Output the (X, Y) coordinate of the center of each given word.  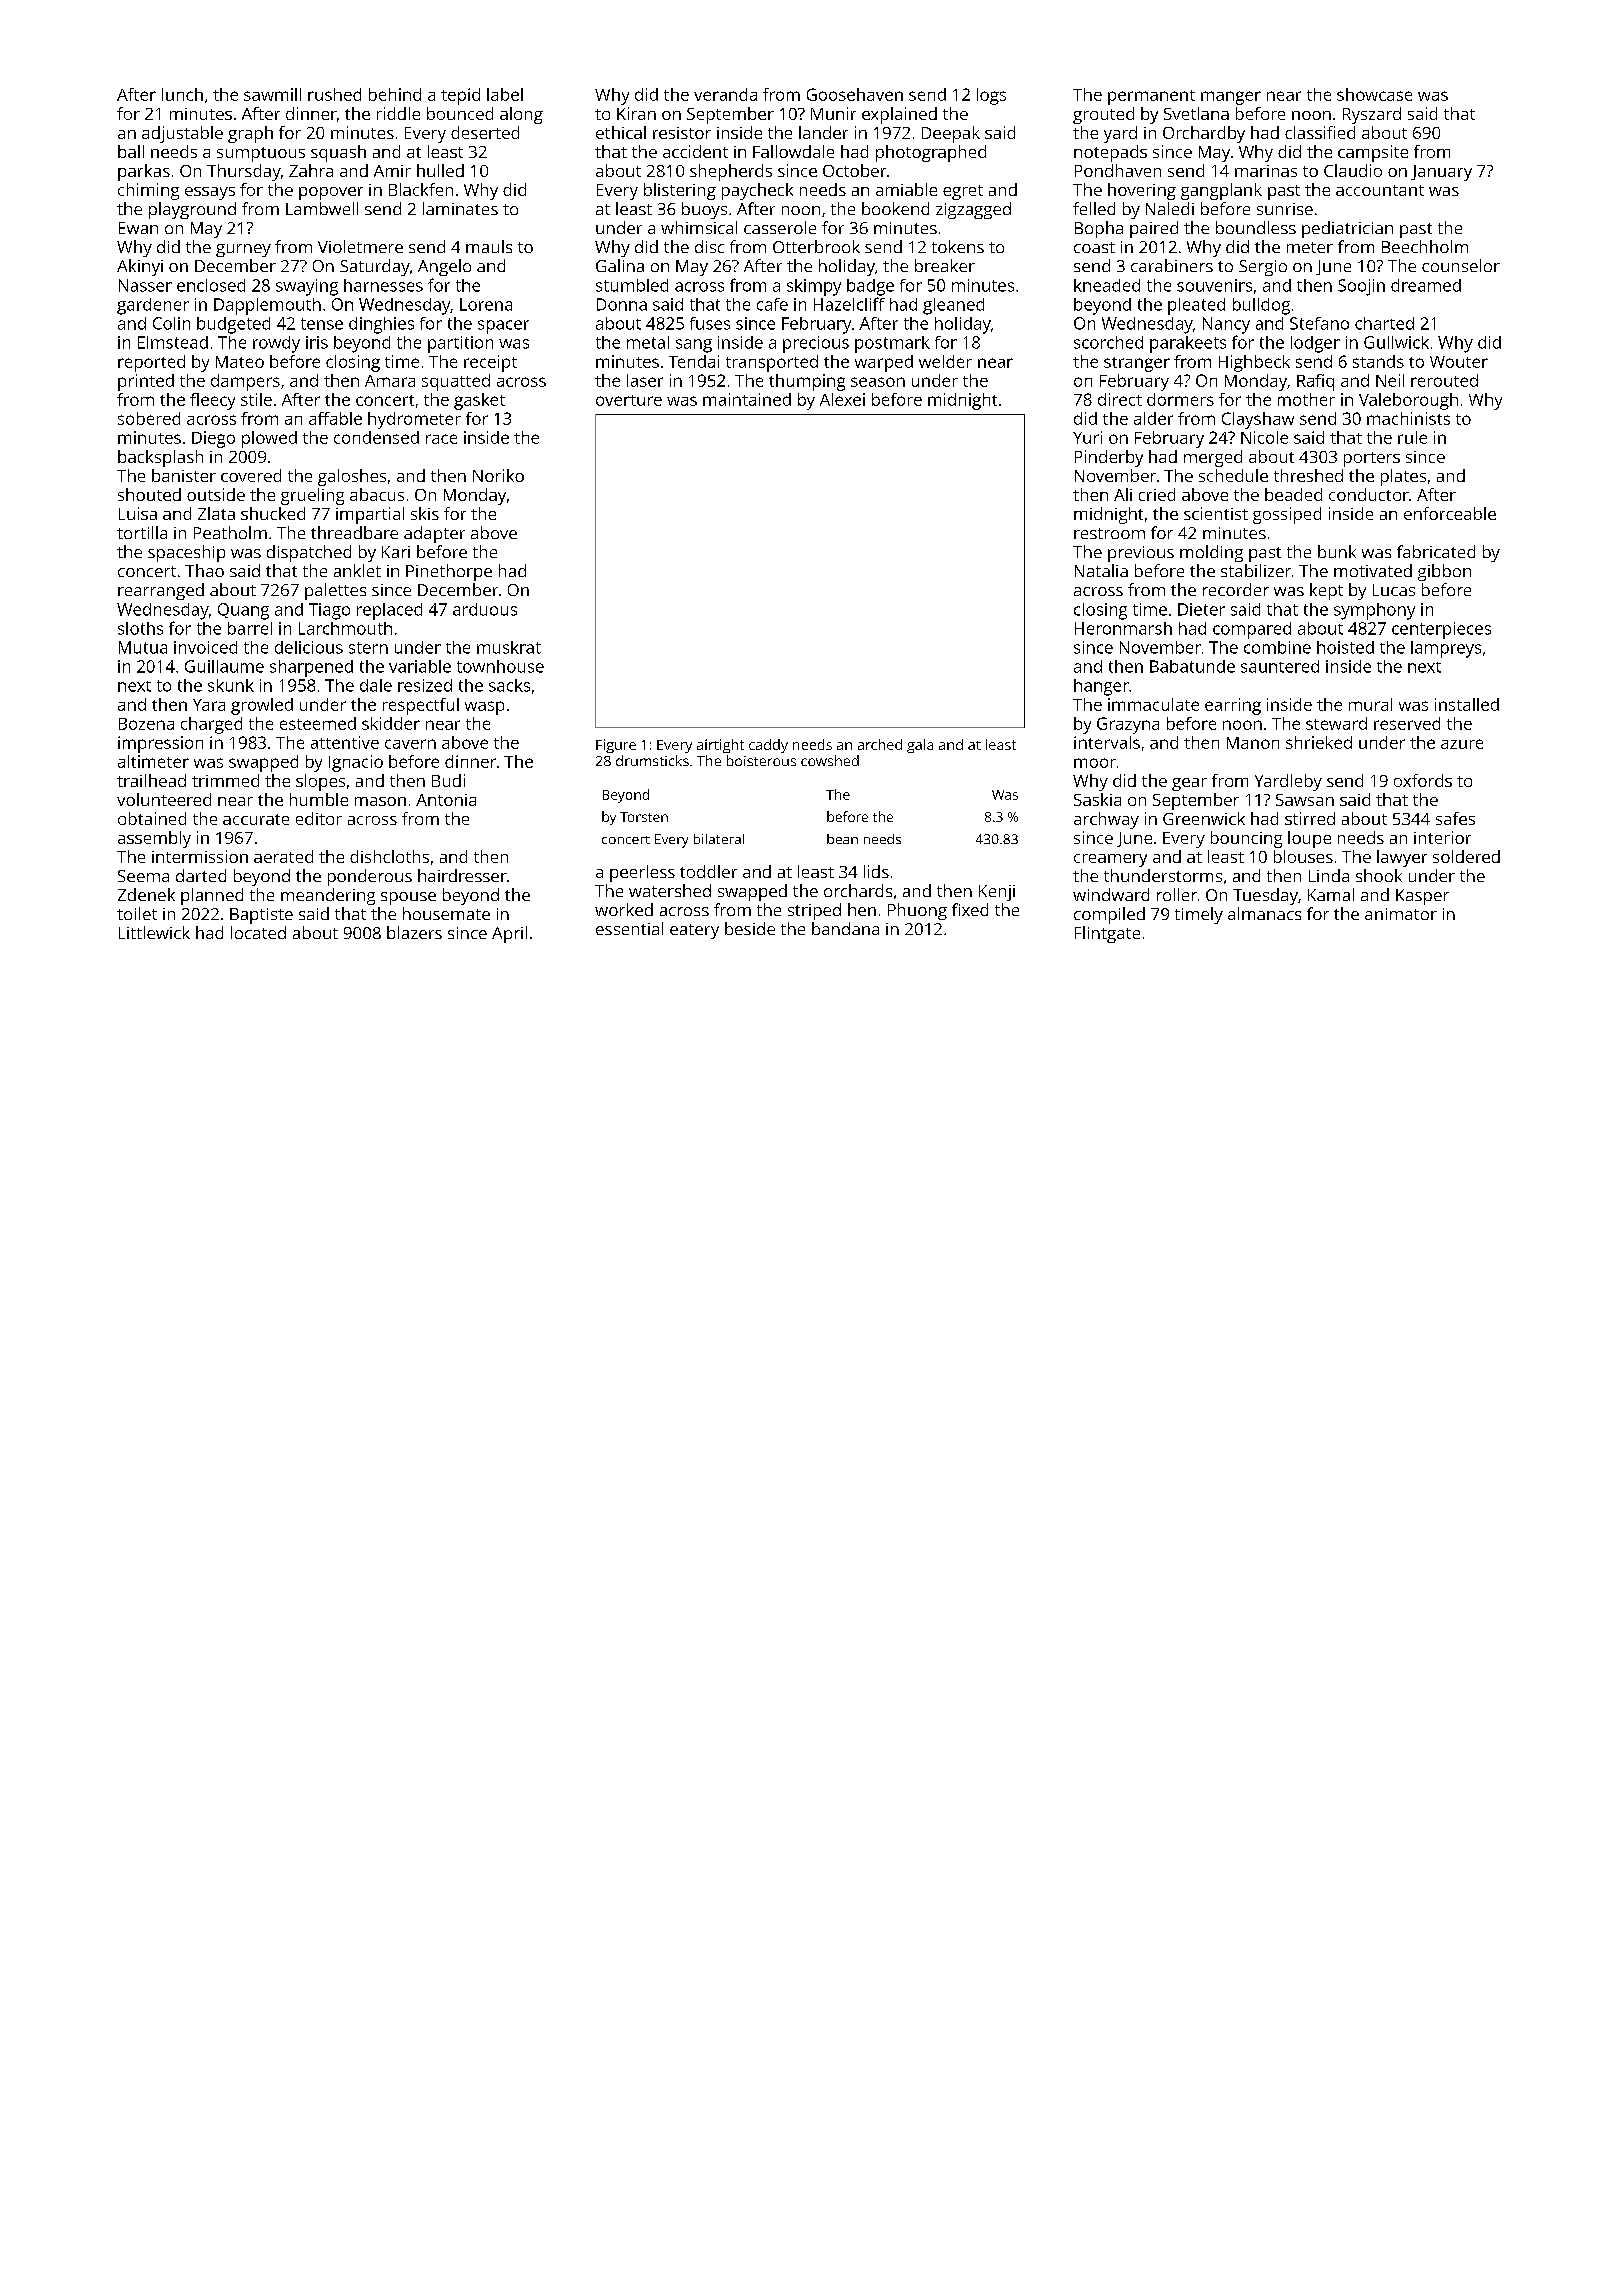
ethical (621, 132)
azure (1462, 744)
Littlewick (154, 932)
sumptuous (261, 154)
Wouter (1459, 362)
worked (624, 909)
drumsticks (652, 760)
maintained (747, 399)
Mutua (143, 647)
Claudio (1353, 170)
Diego (213, 439)
